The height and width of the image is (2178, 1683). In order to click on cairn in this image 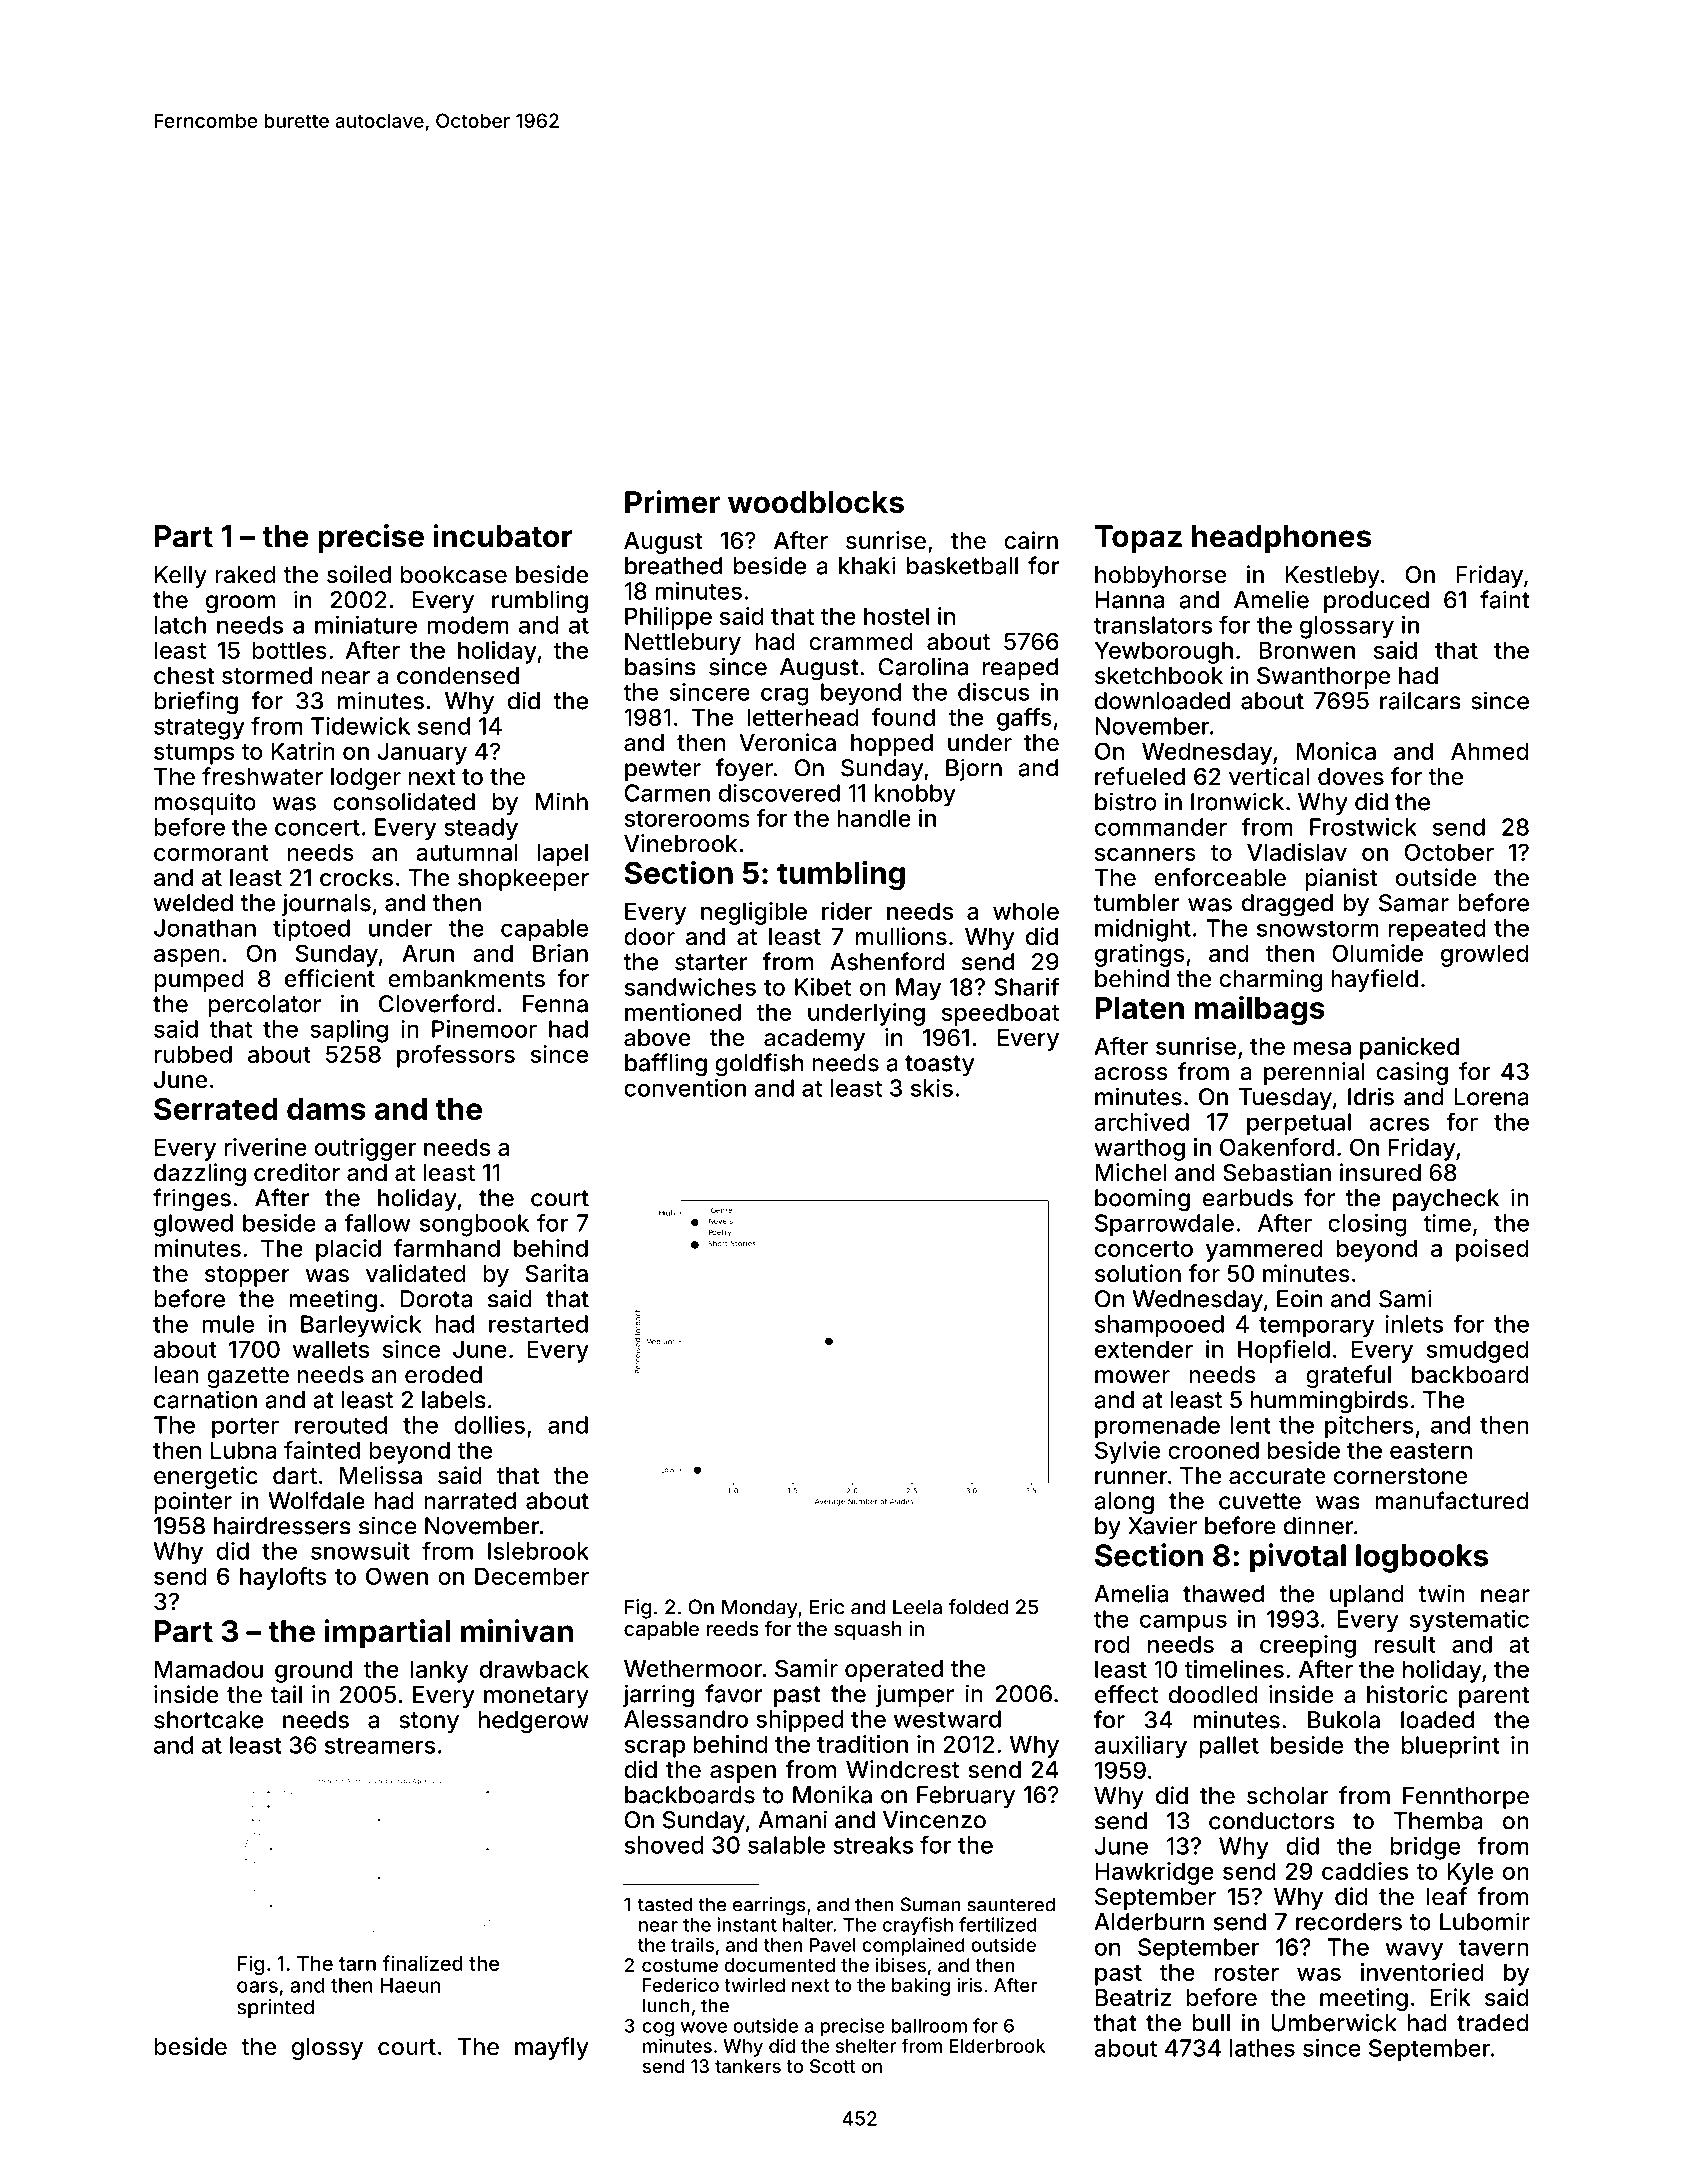, I will do `click(1031, 540)`.
